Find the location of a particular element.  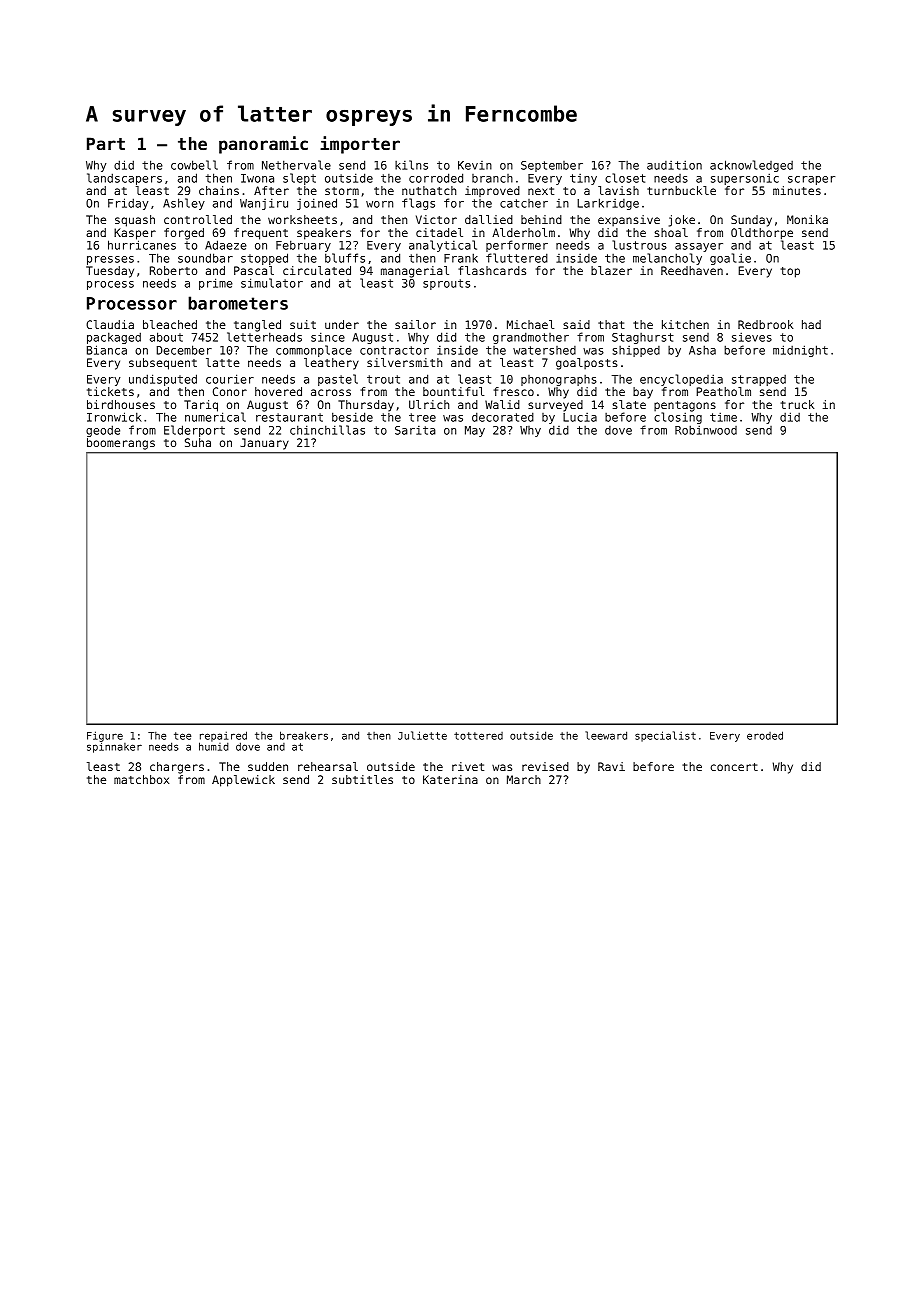

matchbox is located at coordinates (141, 779).
